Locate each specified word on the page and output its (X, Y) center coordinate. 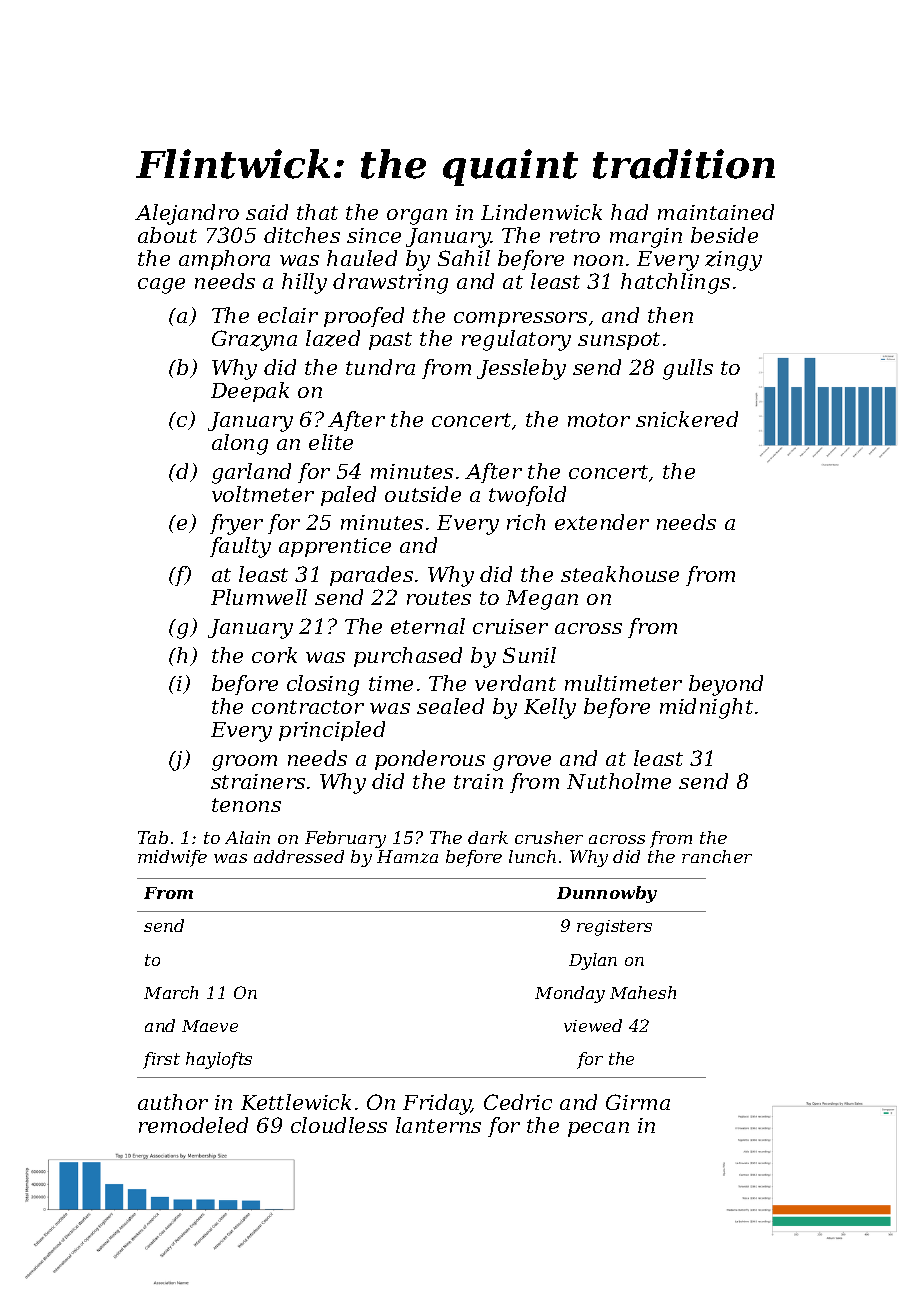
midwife (172, 858)
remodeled (193, 1125)
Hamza (407, 856)
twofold (527, 496)
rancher (717, 856)
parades (371, 576)
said (267, 212)
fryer (236, 524)
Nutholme (619, 781)
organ (417, 217)
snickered (687, 419)
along (240, 444)
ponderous (430, 760)
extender (602, 522)
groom (244, 763)
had (629, 212)
